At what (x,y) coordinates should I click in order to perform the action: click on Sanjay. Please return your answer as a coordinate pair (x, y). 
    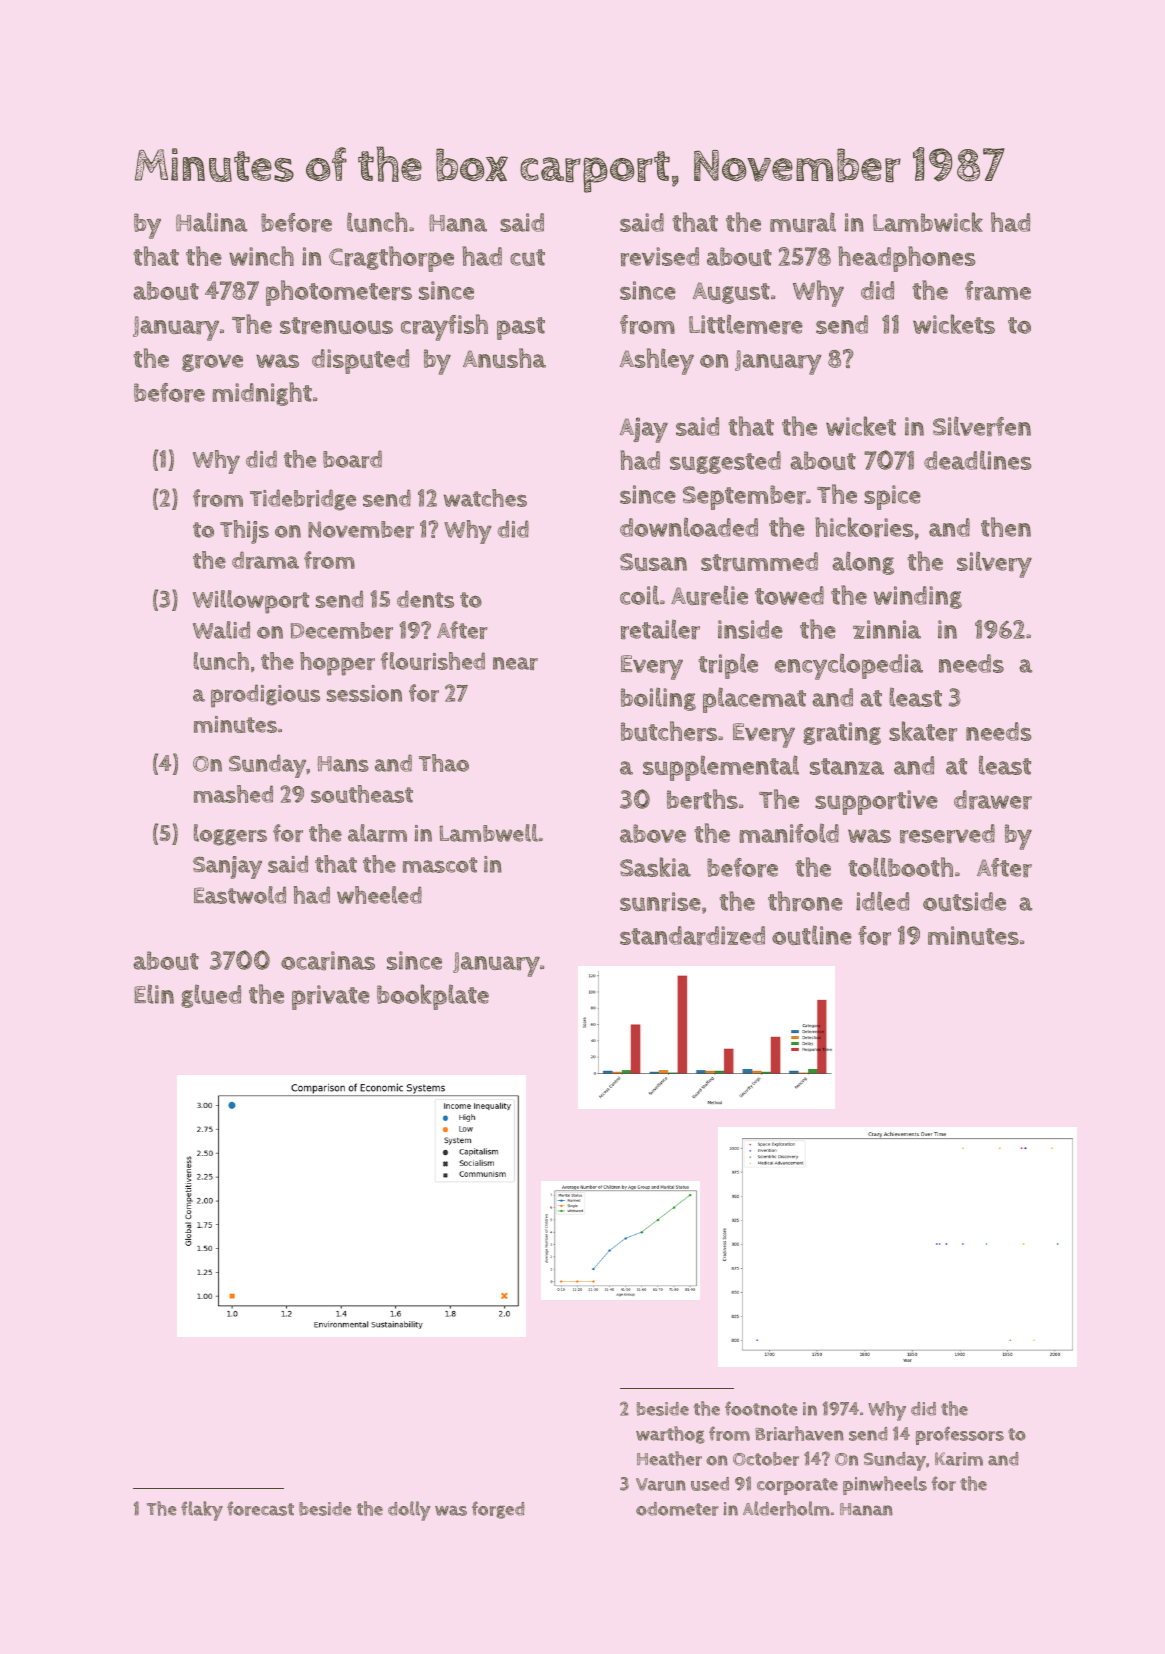
    Looking at the image, I should click on (227, 867).
